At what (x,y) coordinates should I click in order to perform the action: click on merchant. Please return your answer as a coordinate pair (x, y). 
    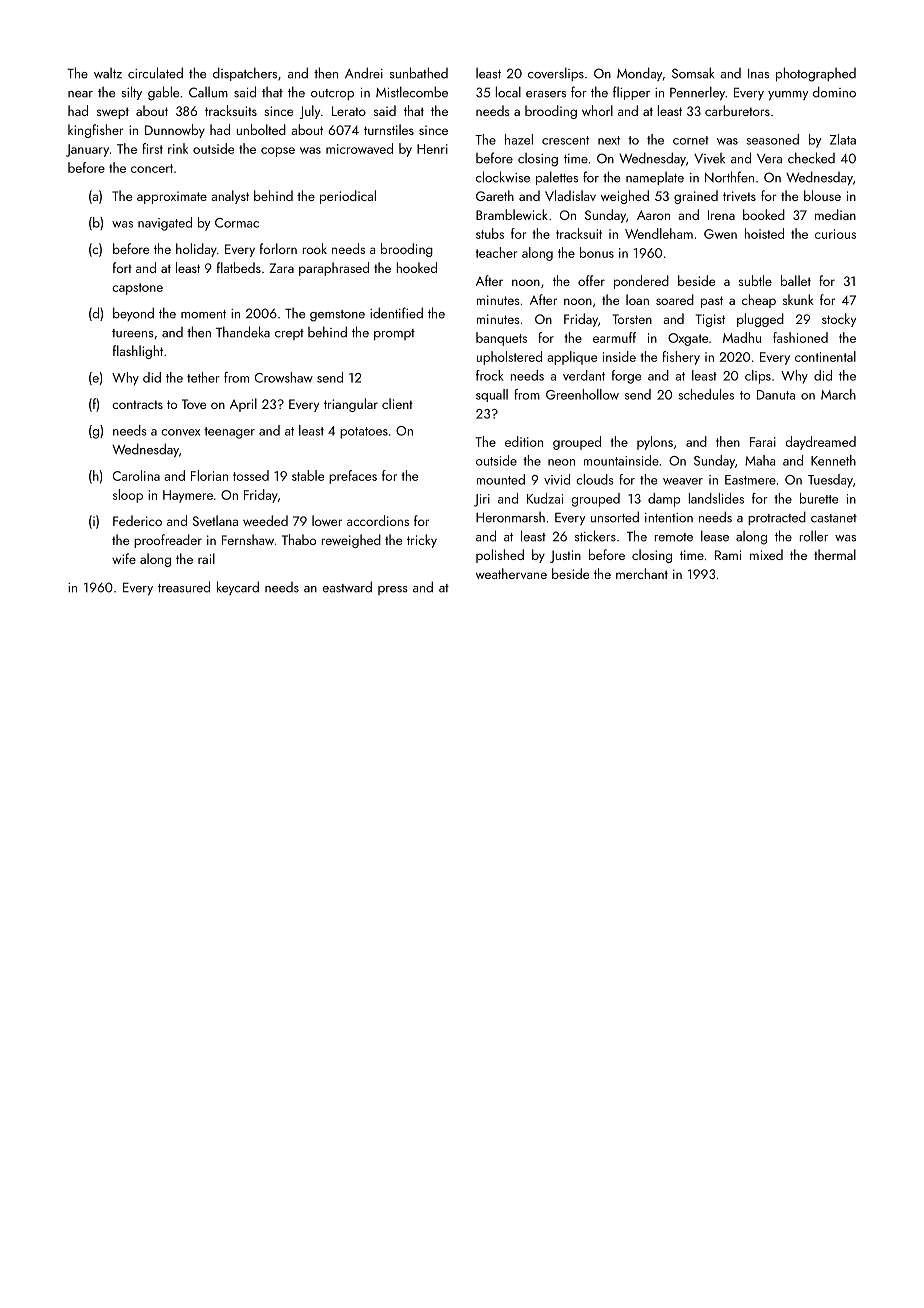
    Looking at the image, I should click on (642, 573).
